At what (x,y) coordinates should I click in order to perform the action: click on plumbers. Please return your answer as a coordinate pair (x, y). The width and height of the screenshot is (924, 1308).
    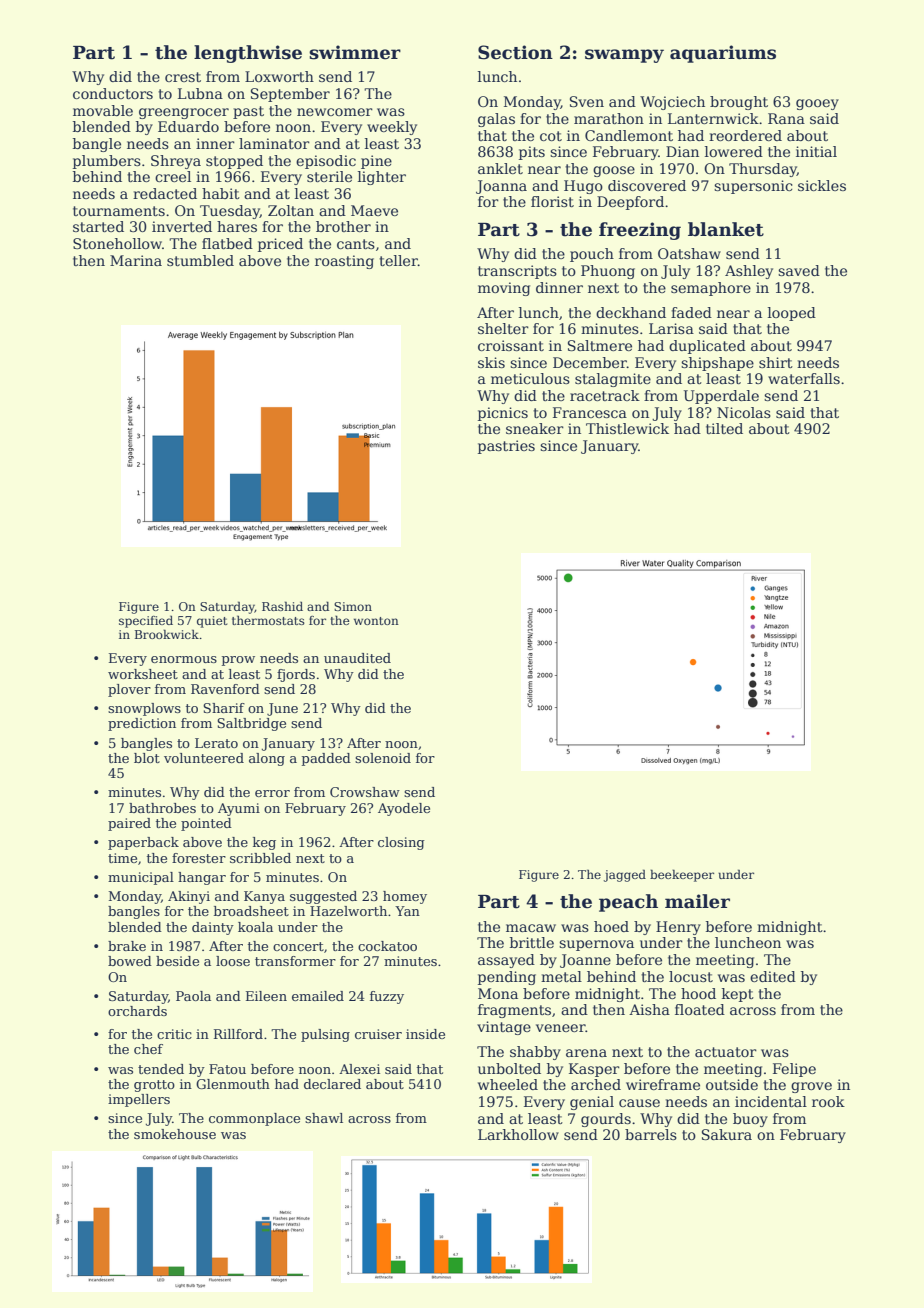
    Looking at the image, I should click on (107, 162).
